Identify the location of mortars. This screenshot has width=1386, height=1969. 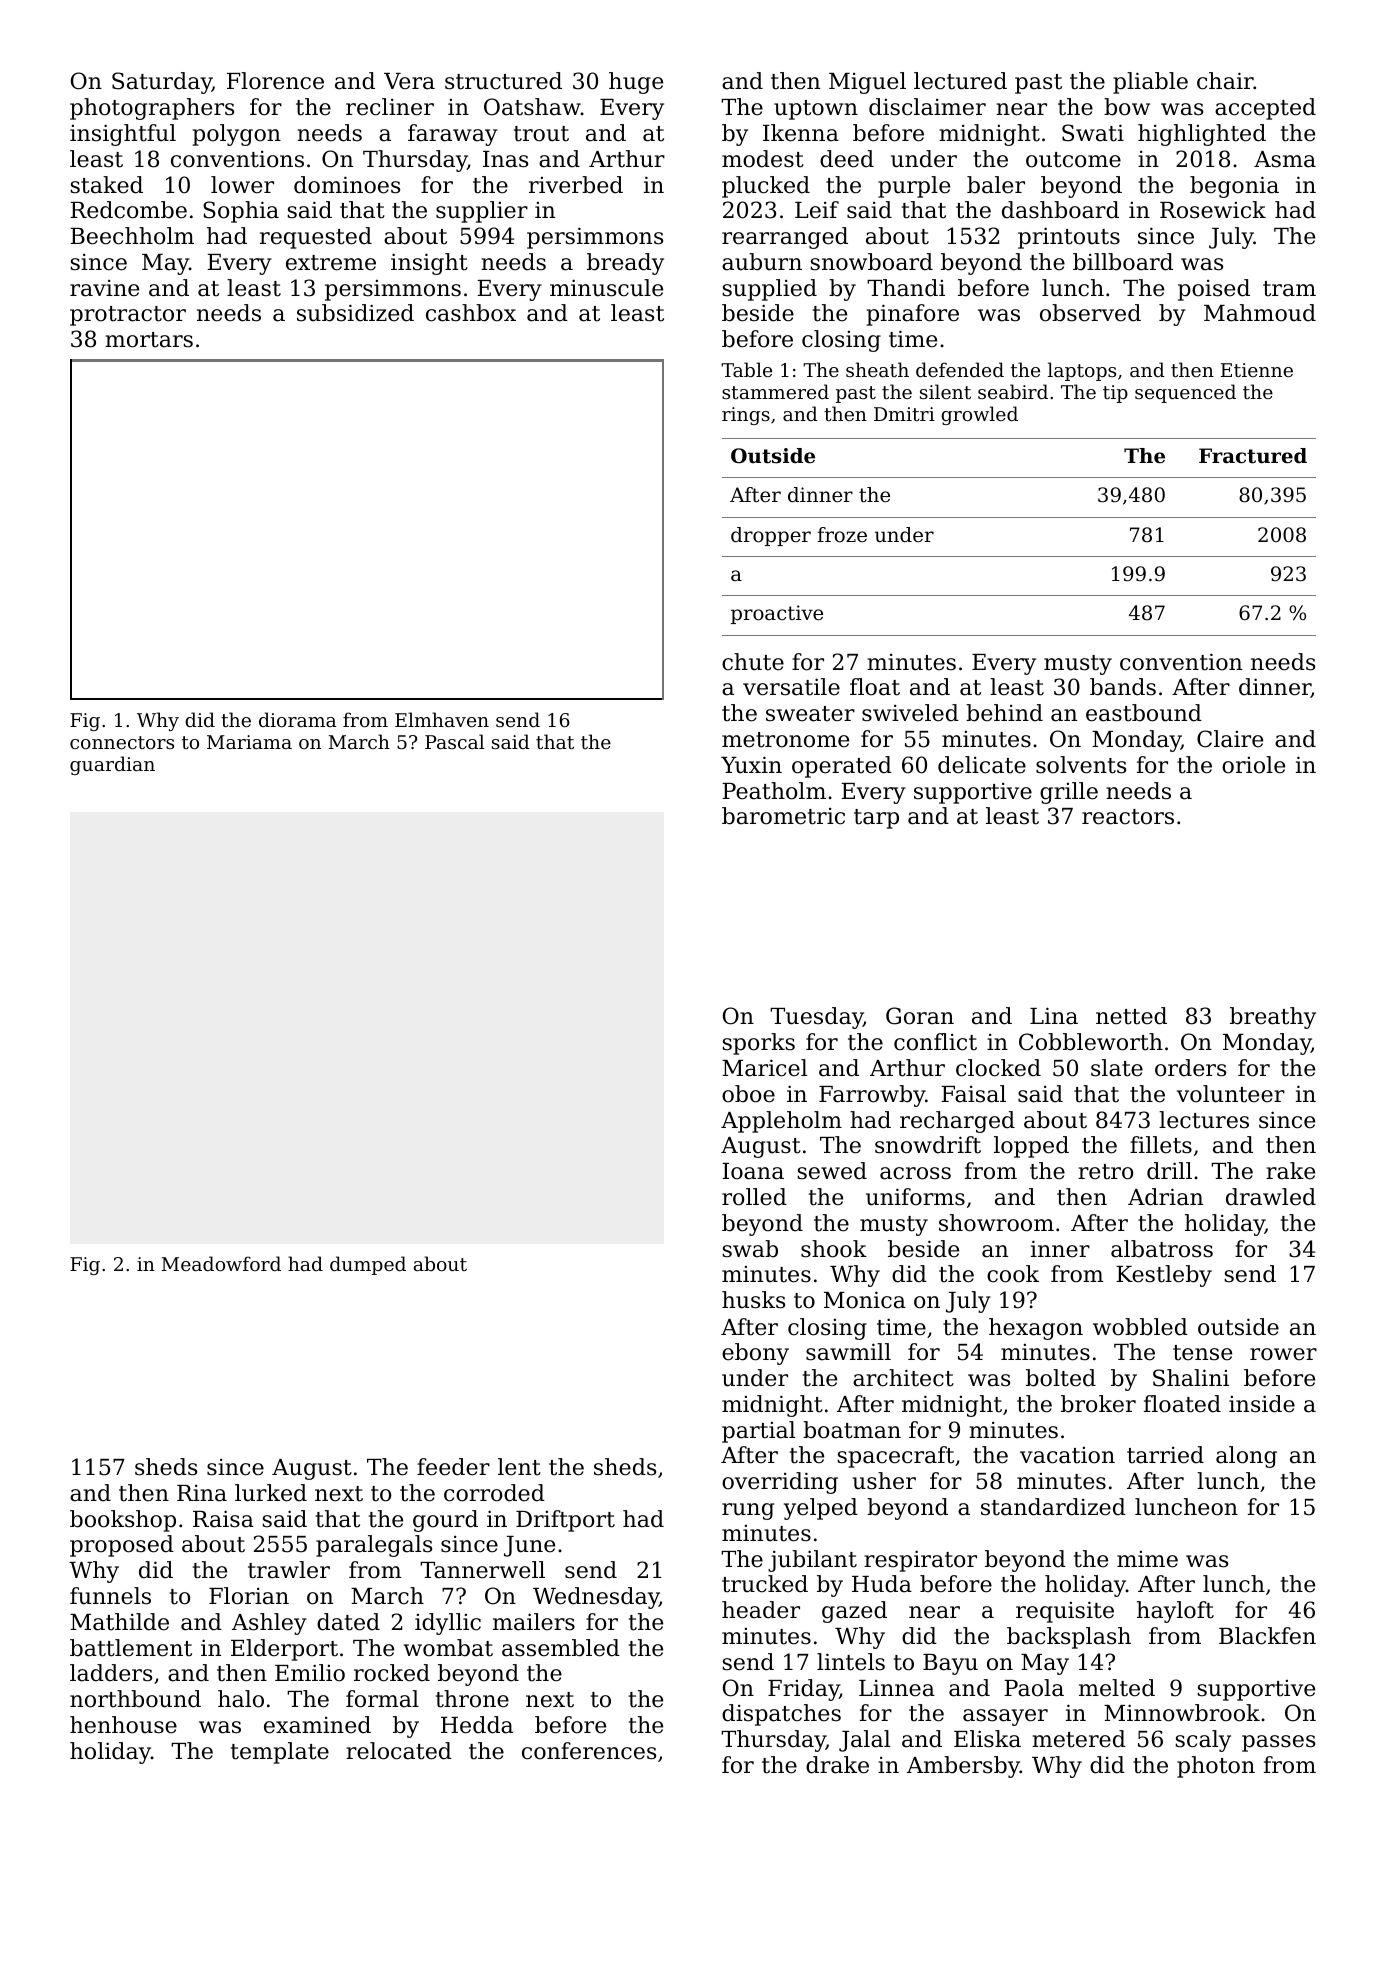
(149, 340).
